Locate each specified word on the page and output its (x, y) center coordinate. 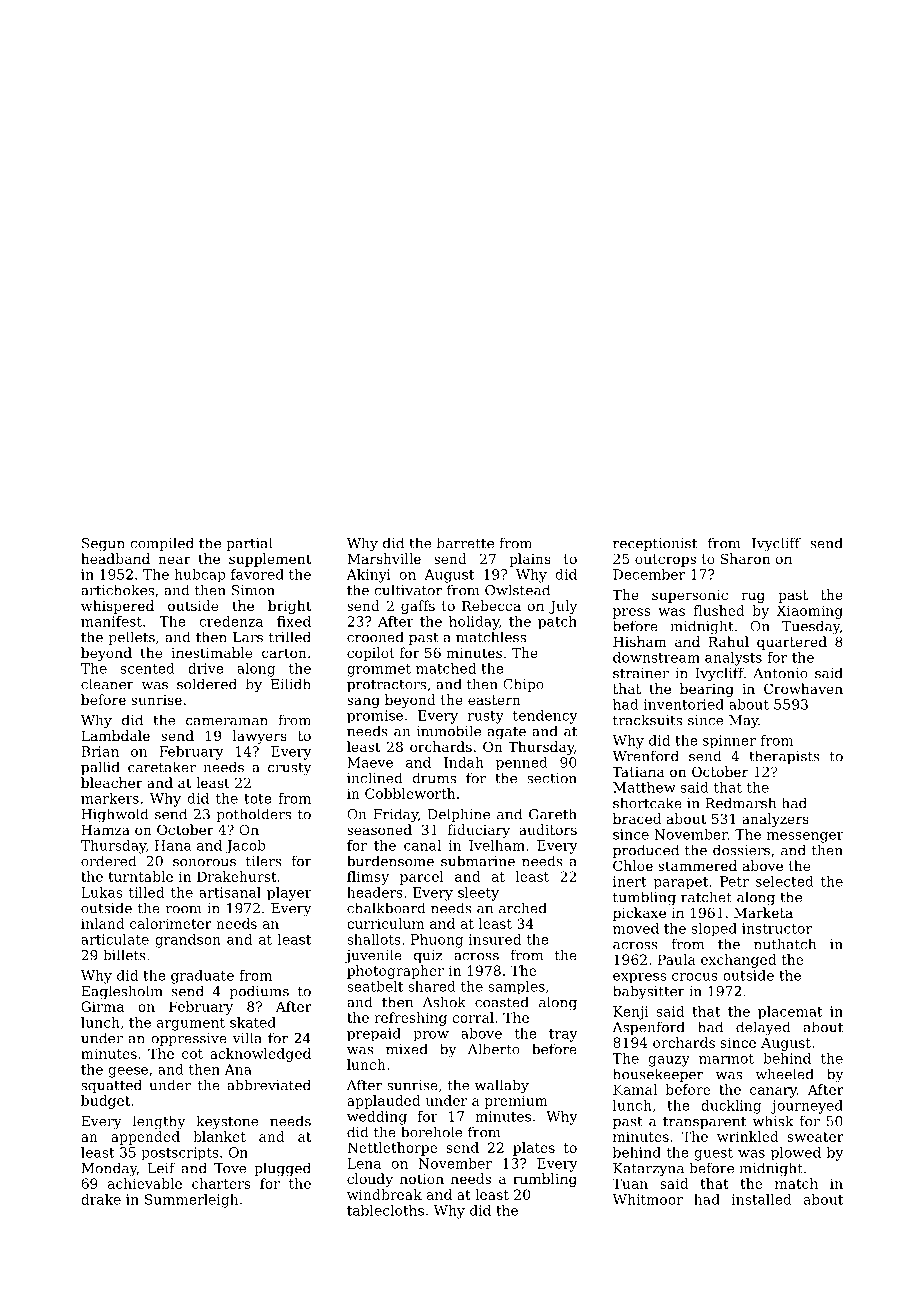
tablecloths (385, 1210)
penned (522, 764)
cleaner (107, 684)
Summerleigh (191, 1201)
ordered (108, 861)
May (744, 722)
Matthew (644, 787)
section (552, 778)
